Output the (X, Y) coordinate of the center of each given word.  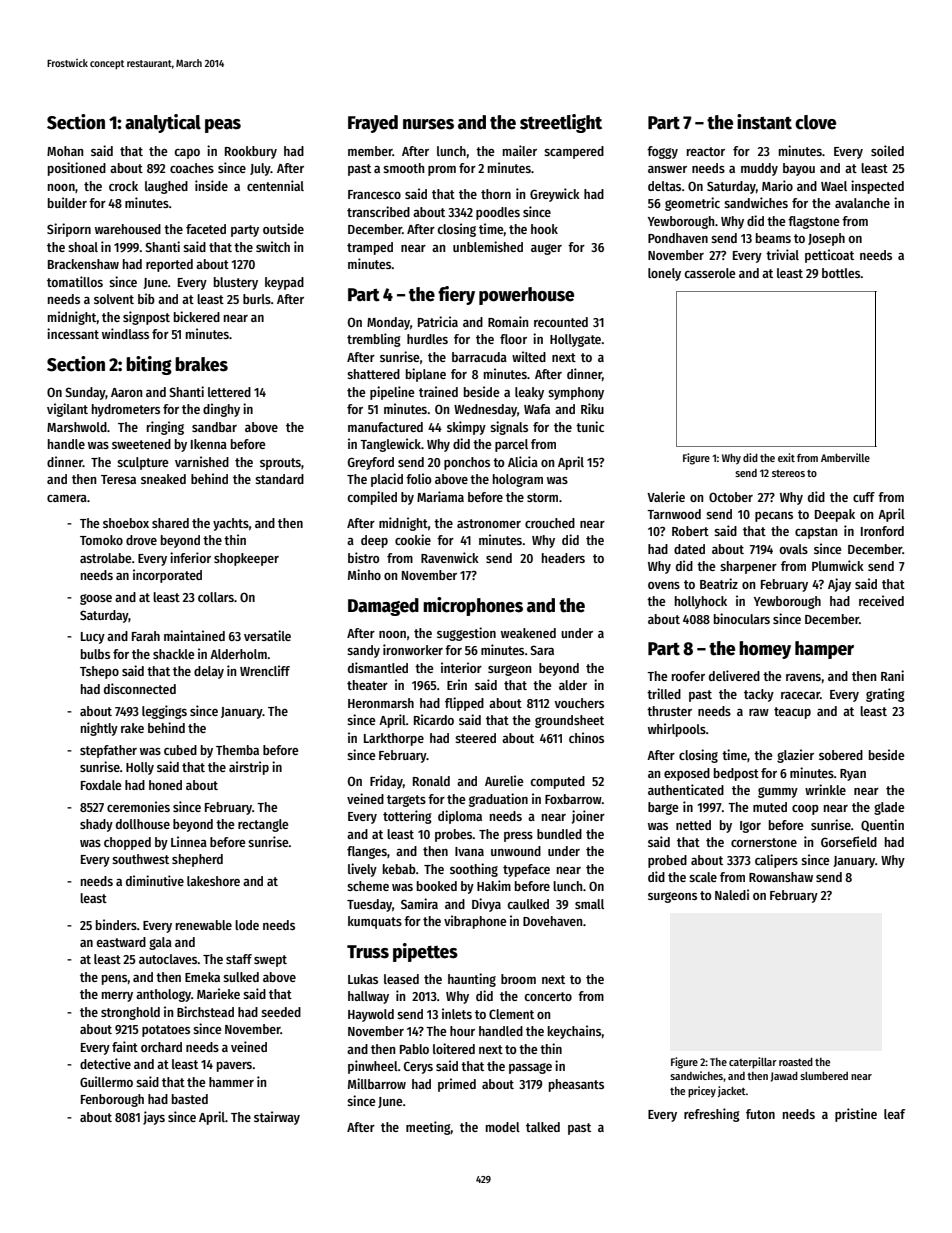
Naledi (732, 894)
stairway (277, 1118)
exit (786, 457)
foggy (662, 152)
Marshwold (77, 427)
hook (544, 229)
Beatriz (719, 583)
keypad (284, 283)
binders (116, 924)
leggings (164, 712)
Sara (542, 650)
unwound (516, 851)
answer (667, 169)
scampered (574, 152)
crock (123, 186)
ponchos (467, 463)
